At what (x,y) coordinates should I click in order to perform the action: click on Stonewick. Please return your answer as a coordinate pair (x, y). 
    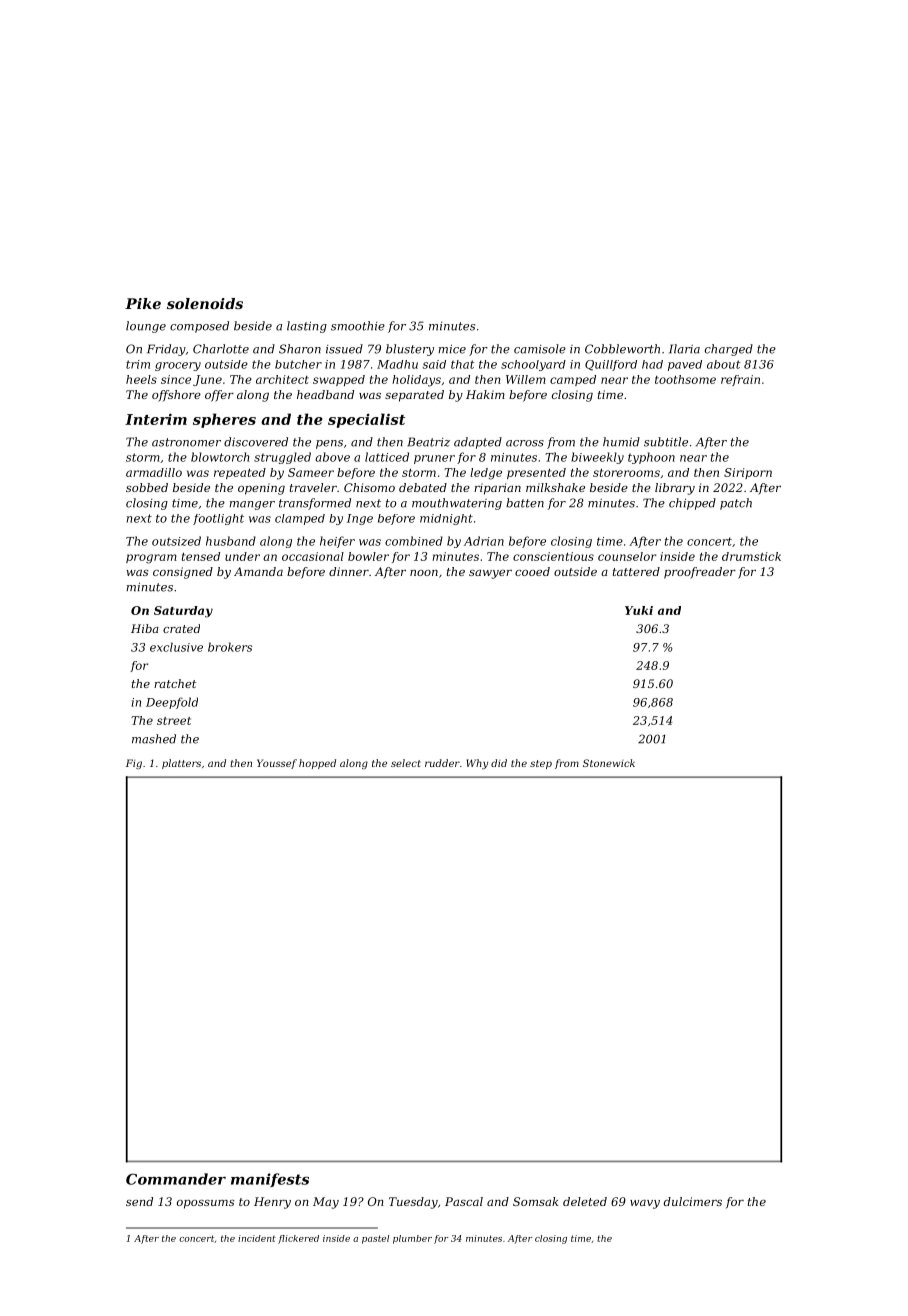
    Looking at the image, I should click on (609, 763).
